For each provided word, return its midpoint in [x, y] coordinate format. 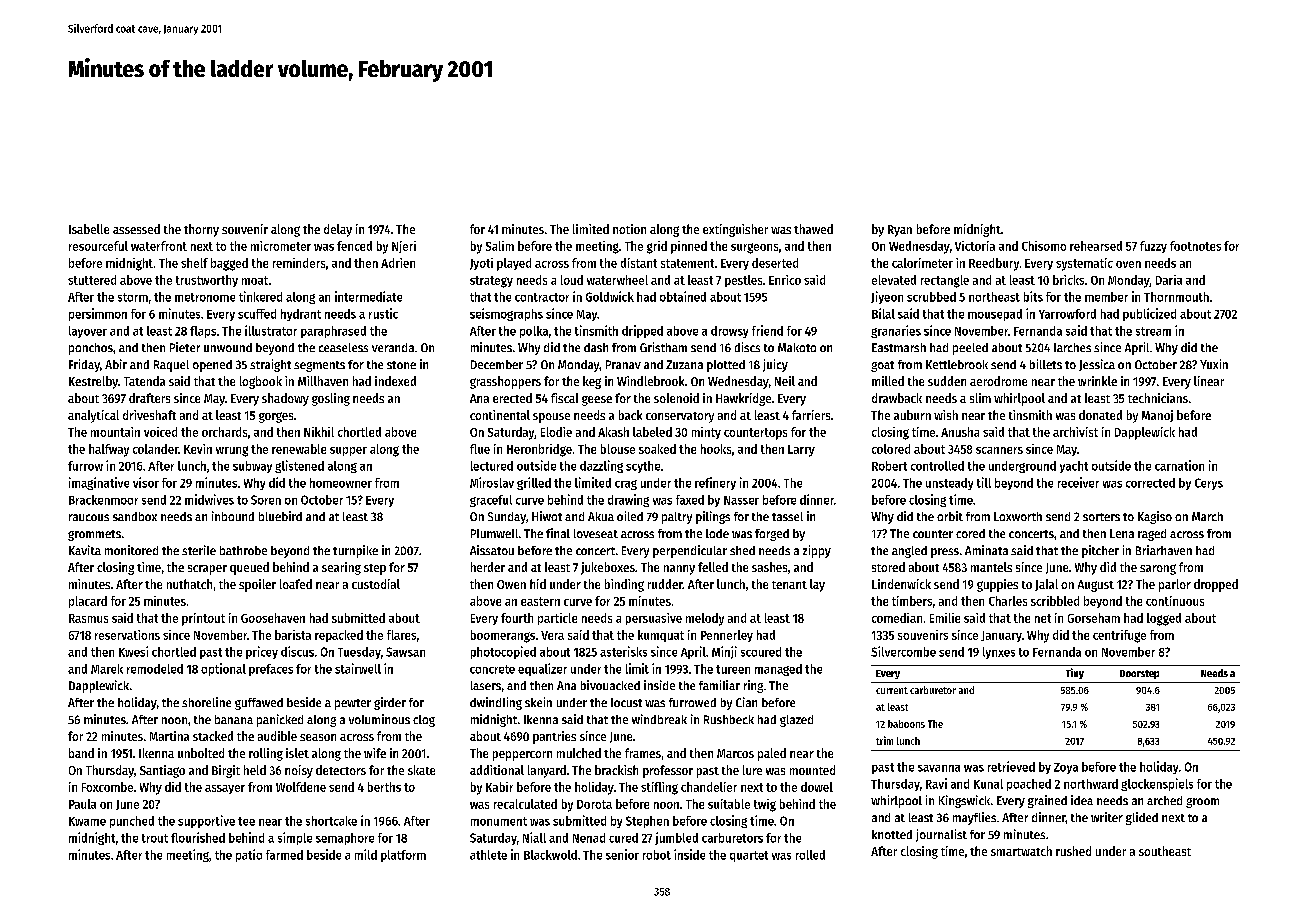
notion [629, 229]
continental [500, 415]
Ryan [900, 231]
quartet [749, 856]
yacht [1074, 467]
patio [249, 855]
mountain [115, 432]
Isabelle [89, 229]
